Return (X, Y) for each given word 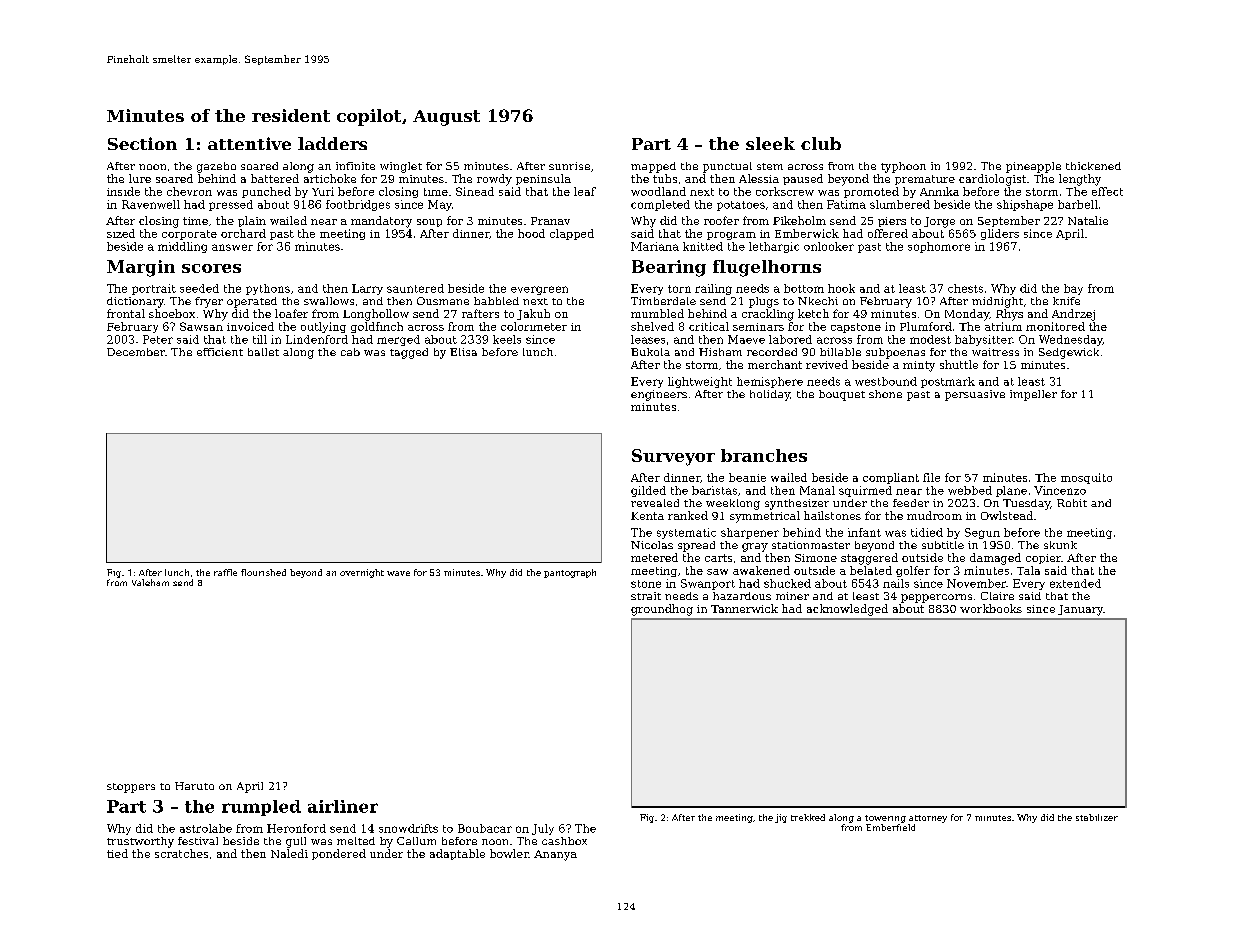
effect (1107, 191)
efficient (220, 352)
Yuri (323, 191)
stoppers (131, 788)
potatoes (741, 206)
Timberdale (663, 301)
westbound (886, 381)
